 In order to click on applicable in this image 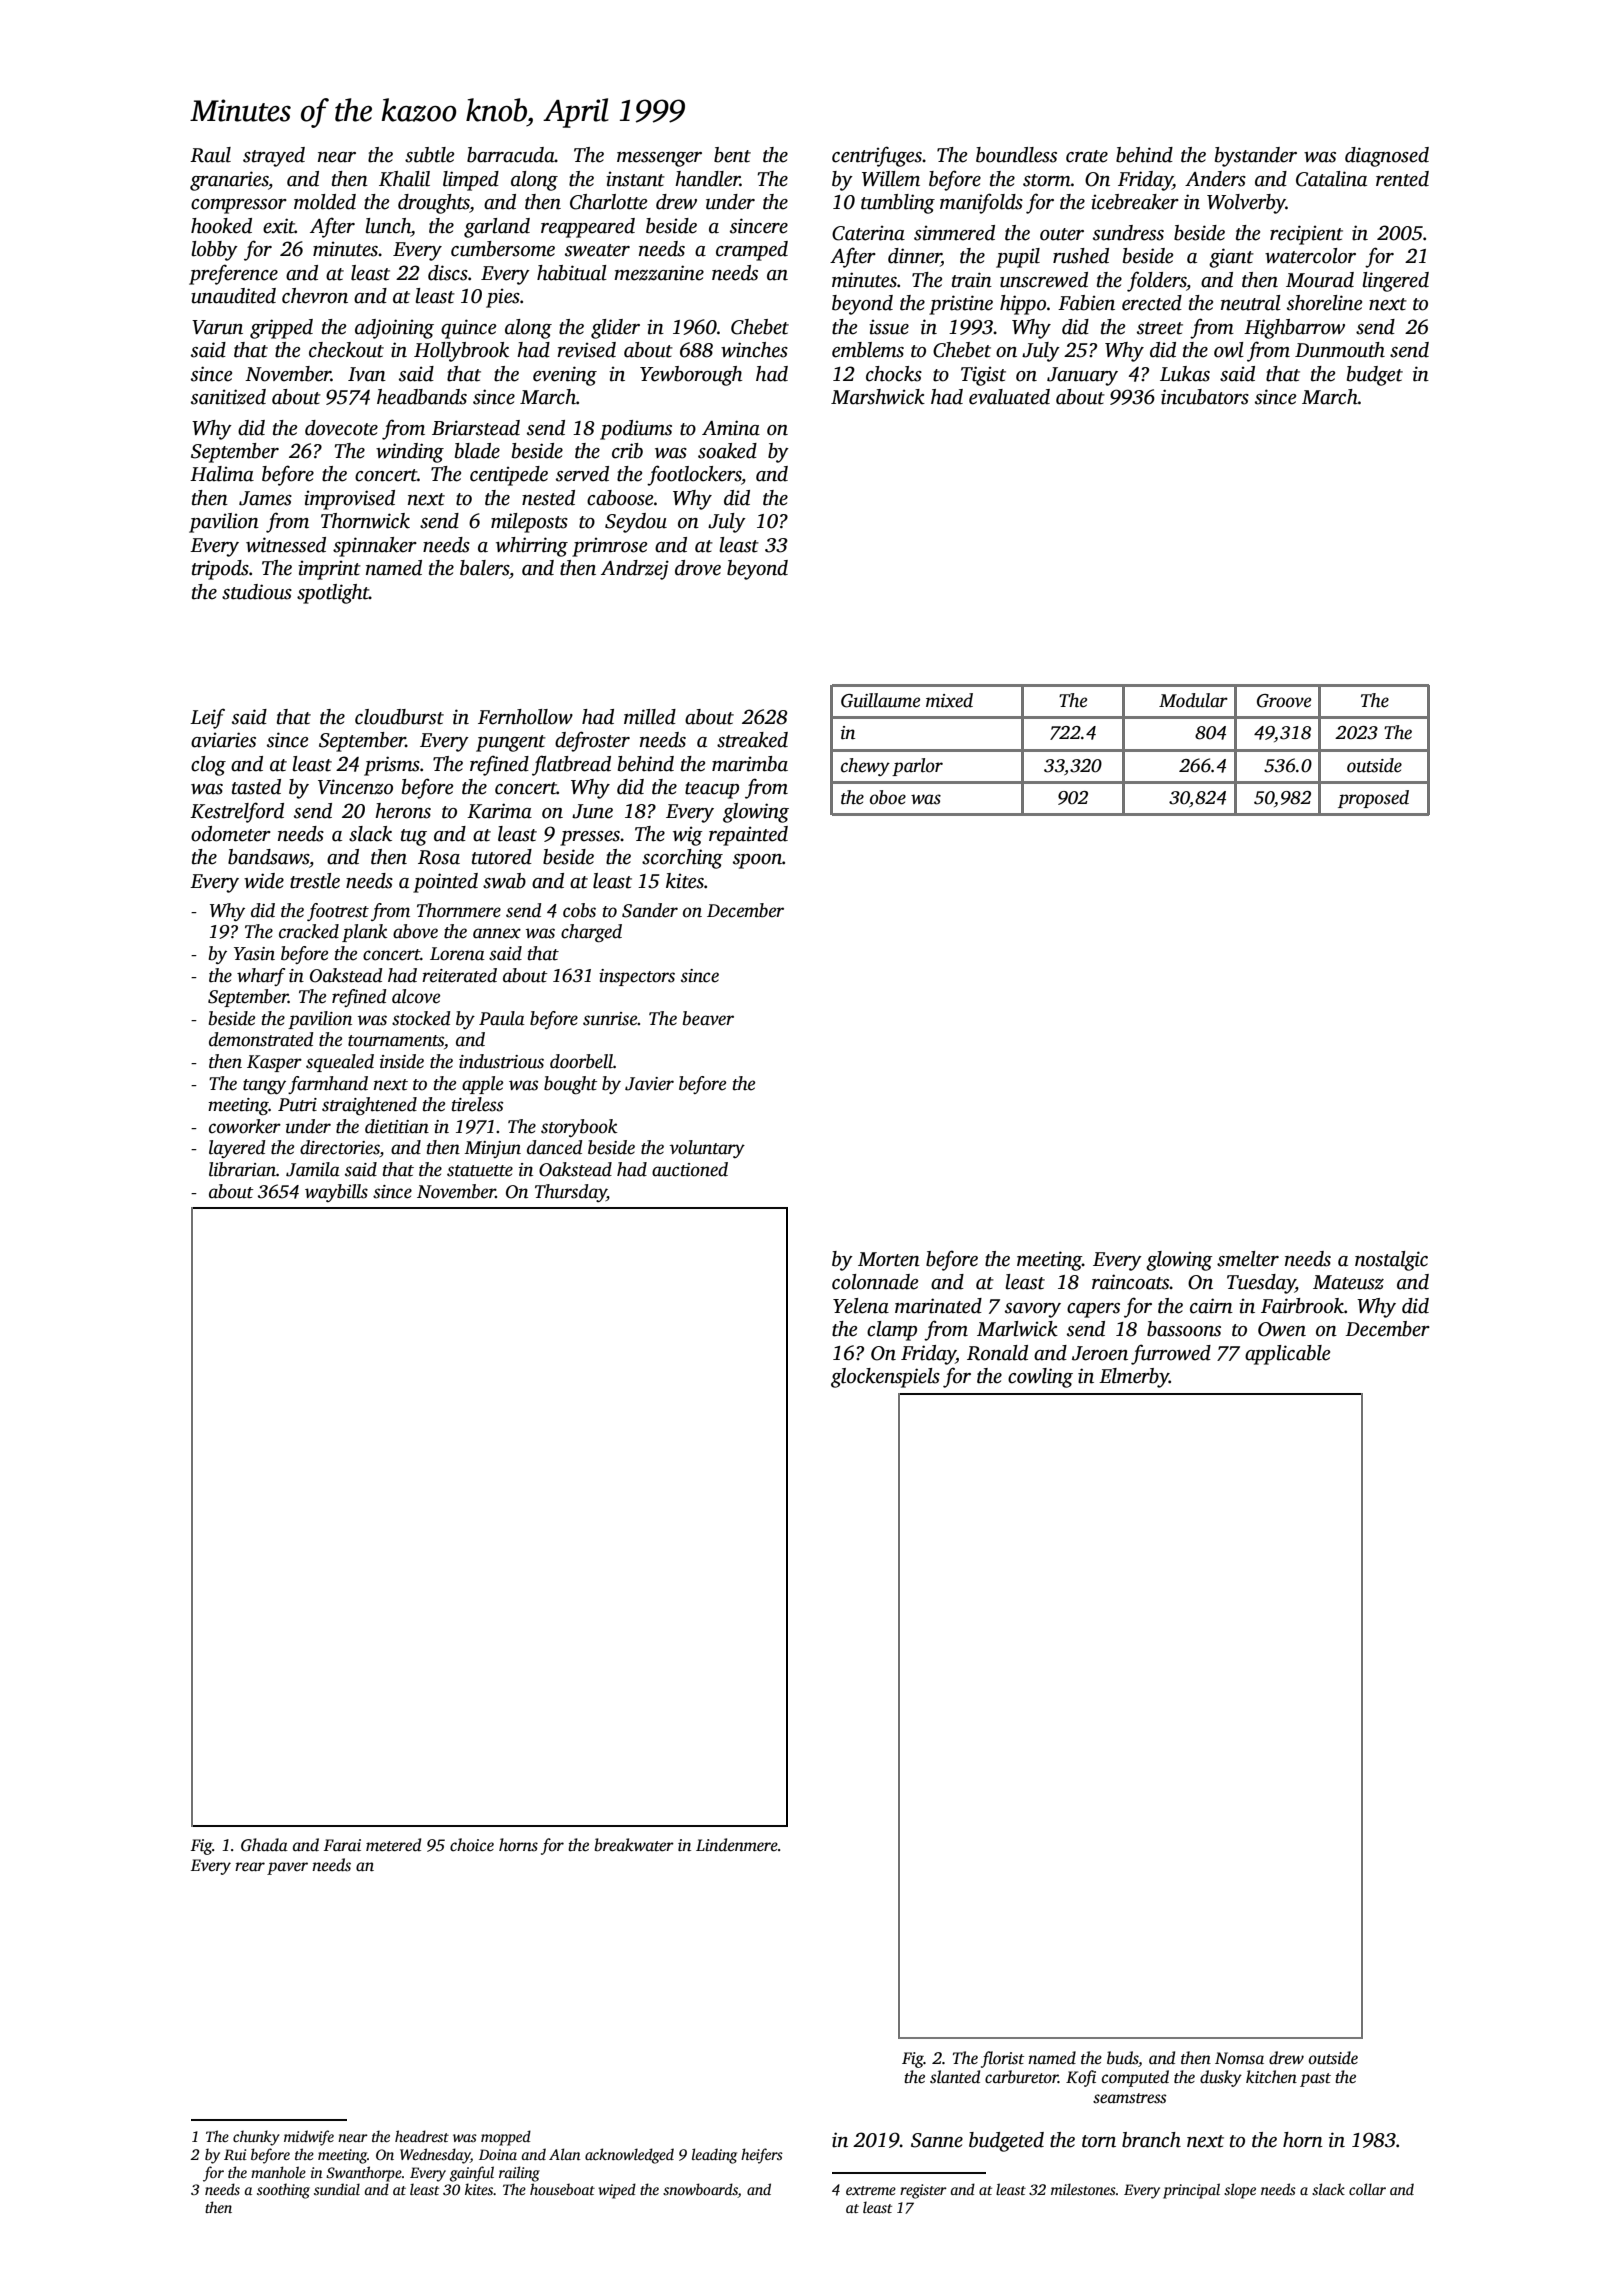, I will do `click(1287, 1355)`.
